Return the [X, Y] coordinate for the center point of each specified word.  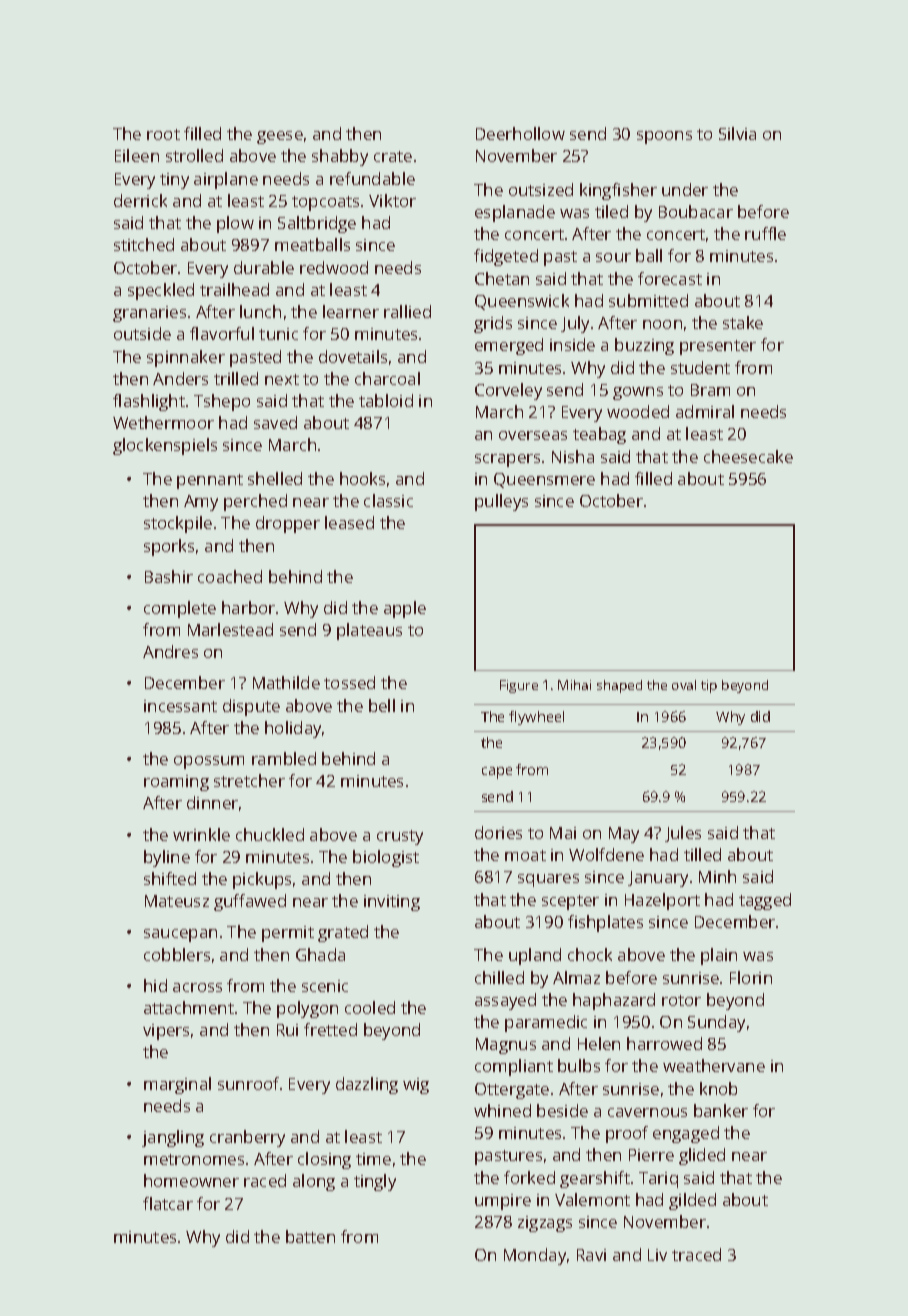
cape [497, 773]
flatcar [168, 1203]
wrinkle [201, 834]
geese [280, 137]
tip [709, 686]
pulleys [501, 502]
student [700, 367]
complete [180, 609]
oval [684, 685]
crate [393, 156]
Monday [535, 1256]
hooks [362, 478]
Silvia [737, 133]
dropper [288, 524]
